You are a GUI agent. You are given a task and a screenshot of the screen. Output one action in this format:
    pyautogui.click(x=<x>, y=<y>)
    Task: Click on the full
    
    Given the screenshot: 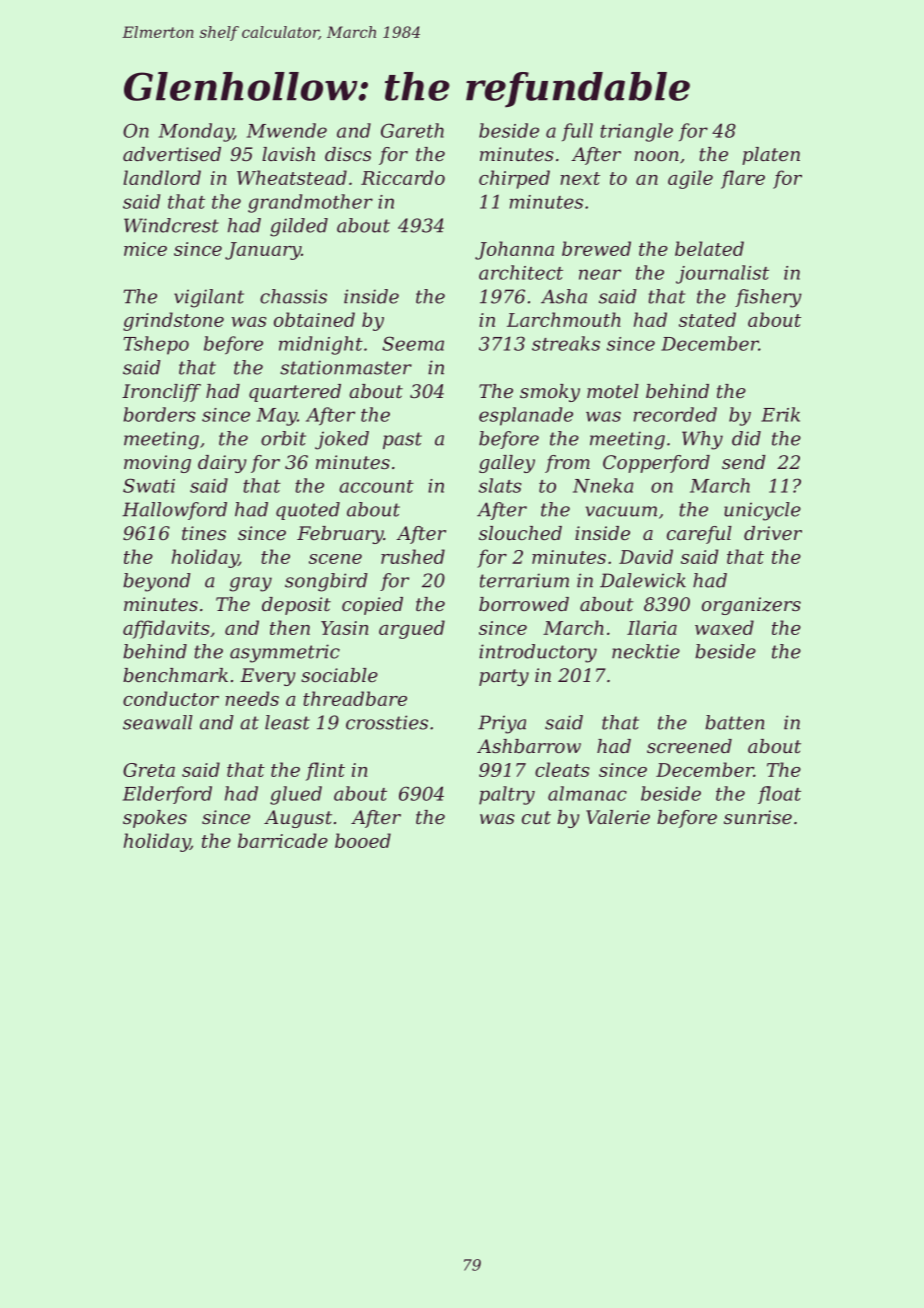 What is the action you would take?
    pyautogui.click(x=577, y=132)
